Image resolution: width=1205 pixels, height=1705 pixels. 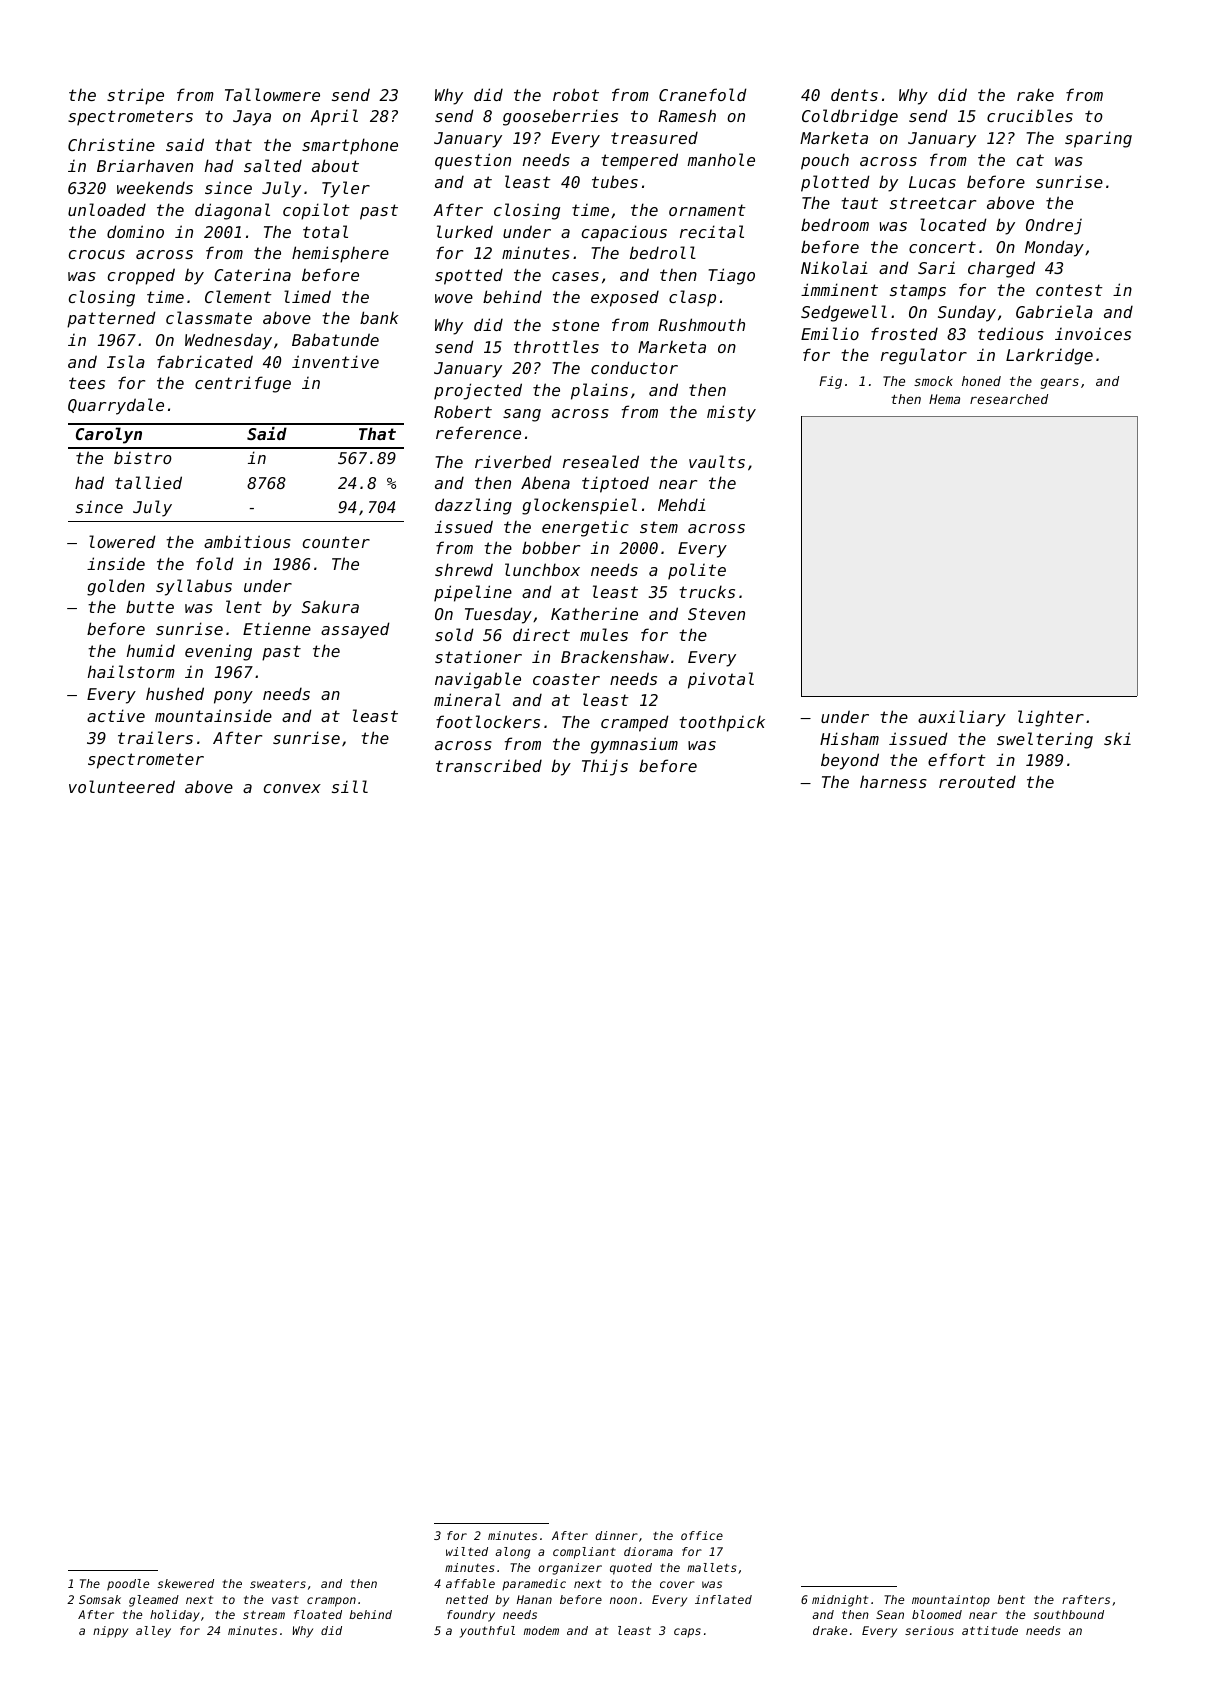 What do you see at coordinates (350, 786) in the screenshot?
I see `sill` at bounding box center [350, 786].
